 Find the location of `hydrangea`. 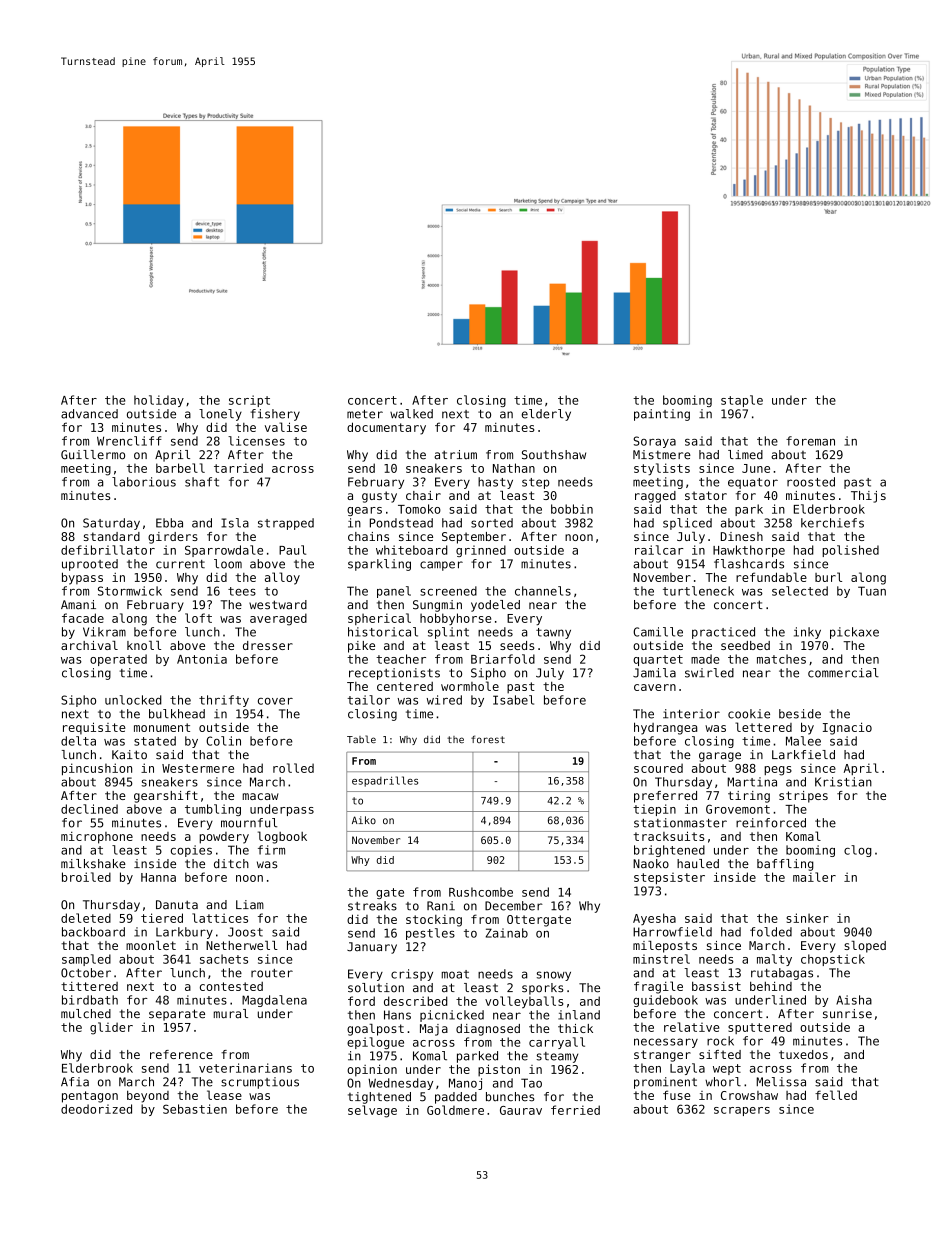

hydrangea is located at coordinates (665, 728).
